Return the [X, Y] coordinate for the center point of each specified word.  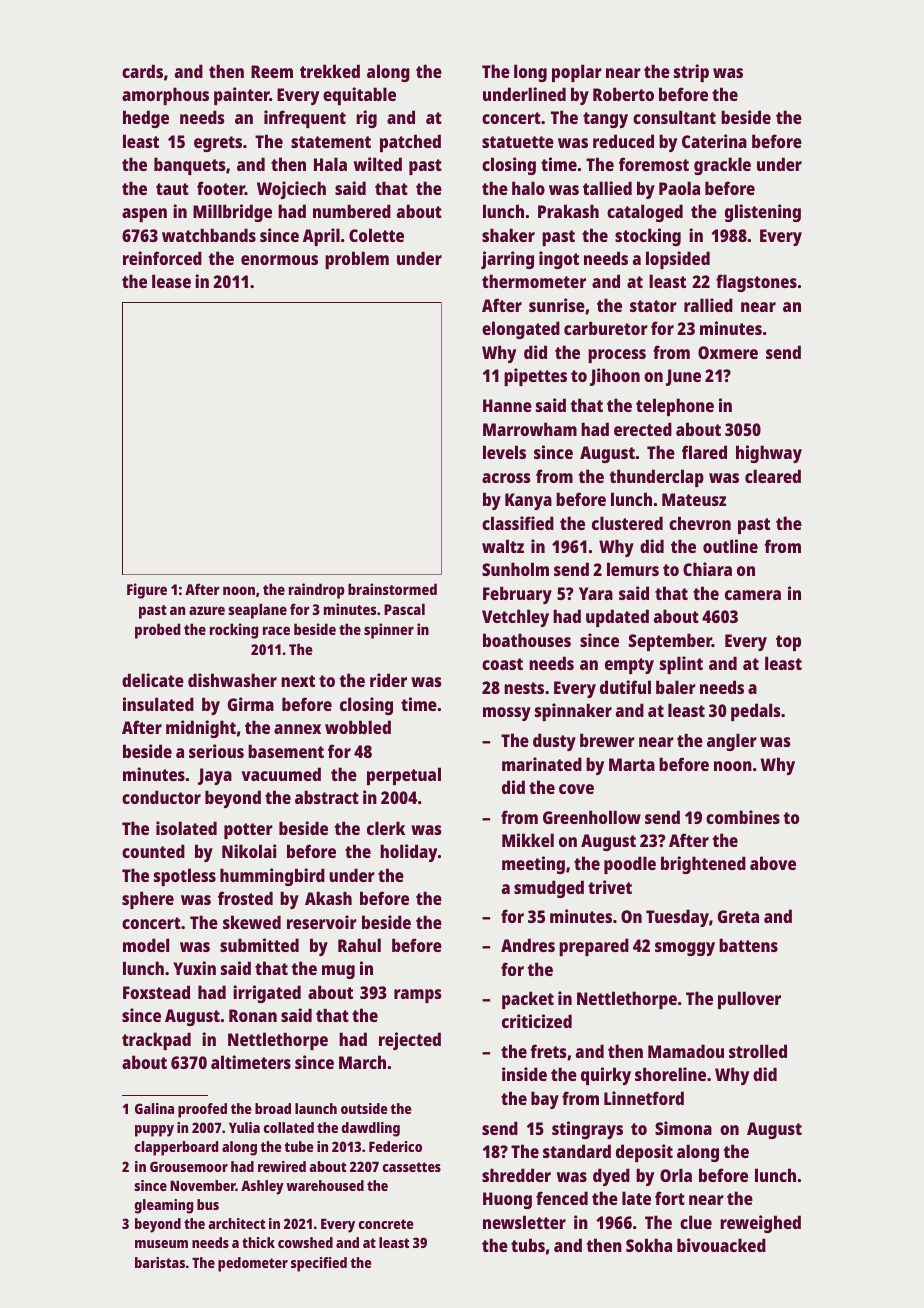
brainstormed [392, 589]
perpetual [404, 776]
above [773, 863]
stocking [648, 237]
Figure [147, 591]
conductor [161, 797]
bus [208, 1204]
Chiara [707, 569]
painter [242, 96]
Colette [376, 235]
